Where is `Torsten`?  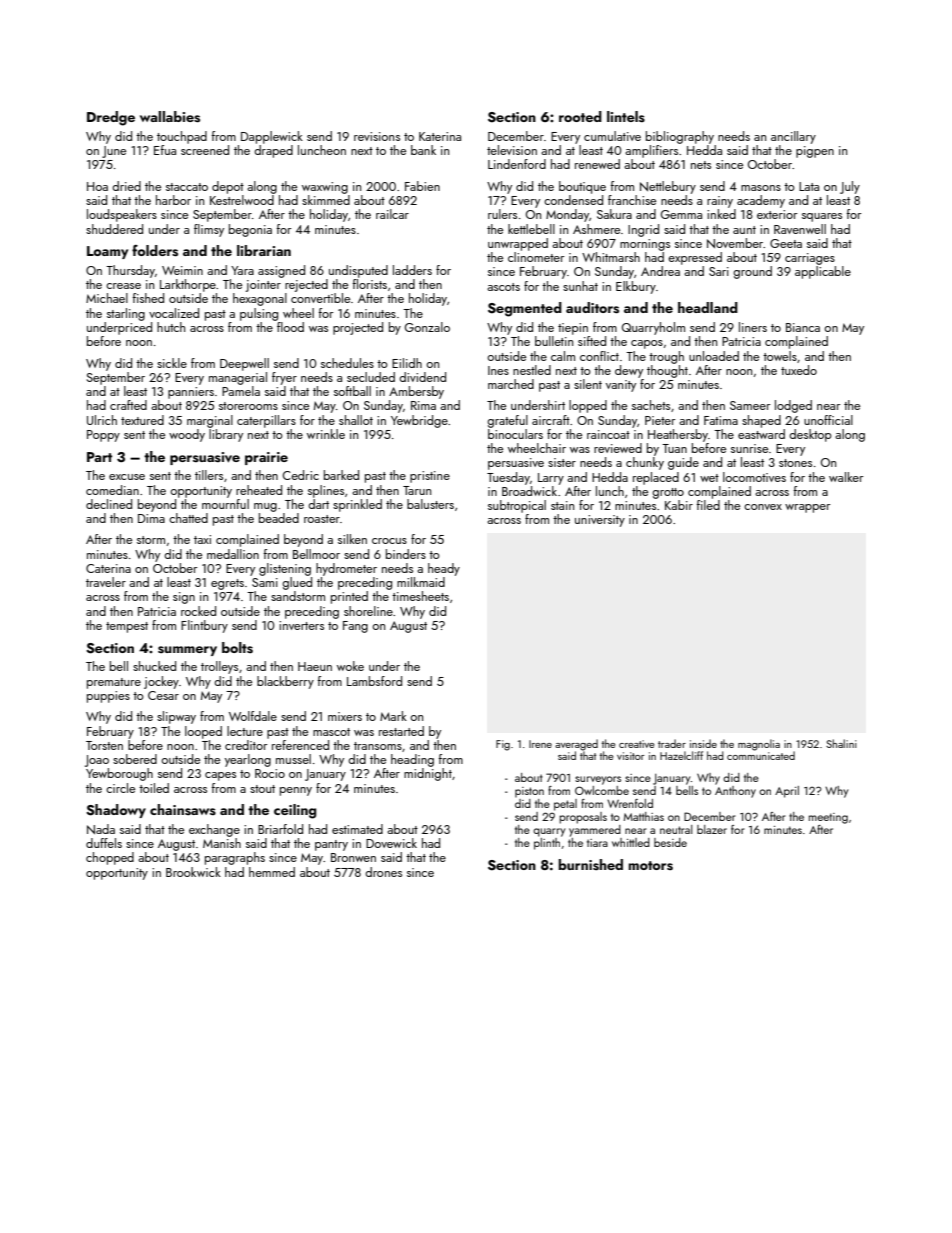 Torsten is located at coordinates (104, 745).
